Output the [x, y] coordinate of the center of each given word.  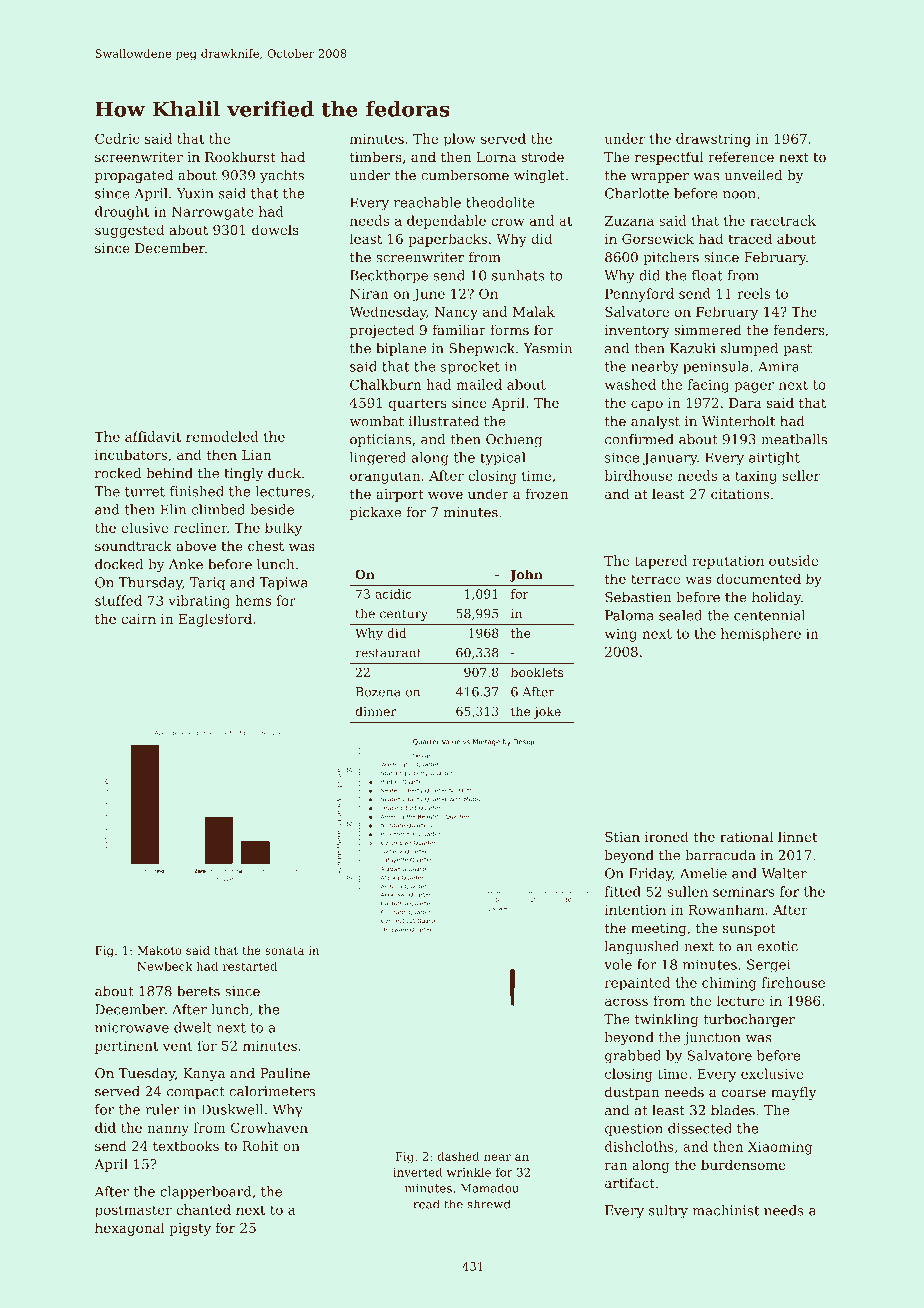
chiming [729, 984]
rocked [118, 473]
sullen [688, 891]
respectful [669, 158]
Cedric [117, 138]
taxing [756, 477]
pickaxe [375, 513]
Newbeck [165, 966]
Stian [622, 837]
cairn [138, 619]
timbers [376, 156]
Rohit [260, 1145]
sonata [284, 950]
